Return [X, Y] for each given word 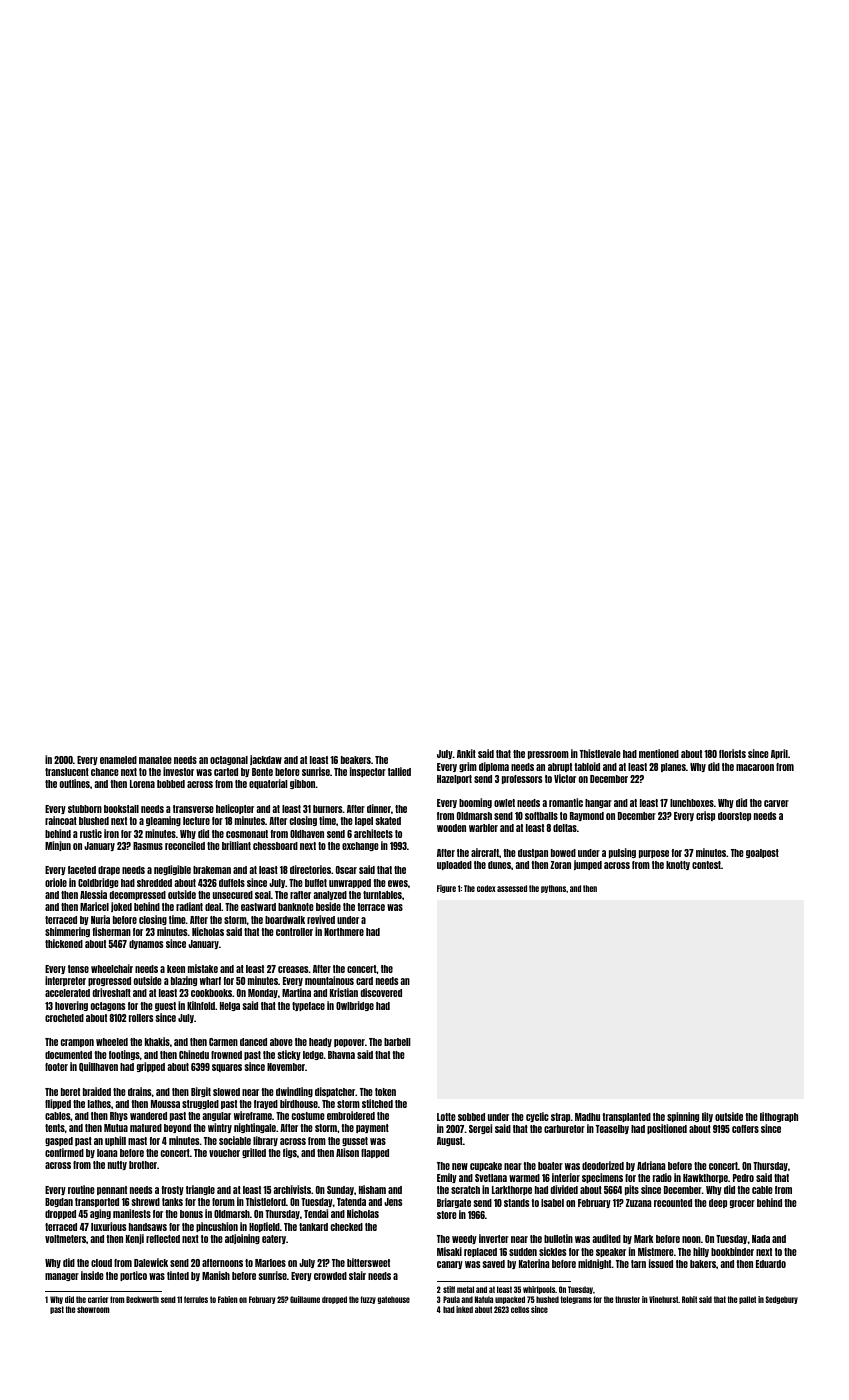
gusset [355, 1141]
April [779, 754]
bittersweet [368, 1262]
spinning [683, 1117]
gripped [151, 1067]
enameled [118, 760]
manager [62, 1277]
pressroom [548, 755]
